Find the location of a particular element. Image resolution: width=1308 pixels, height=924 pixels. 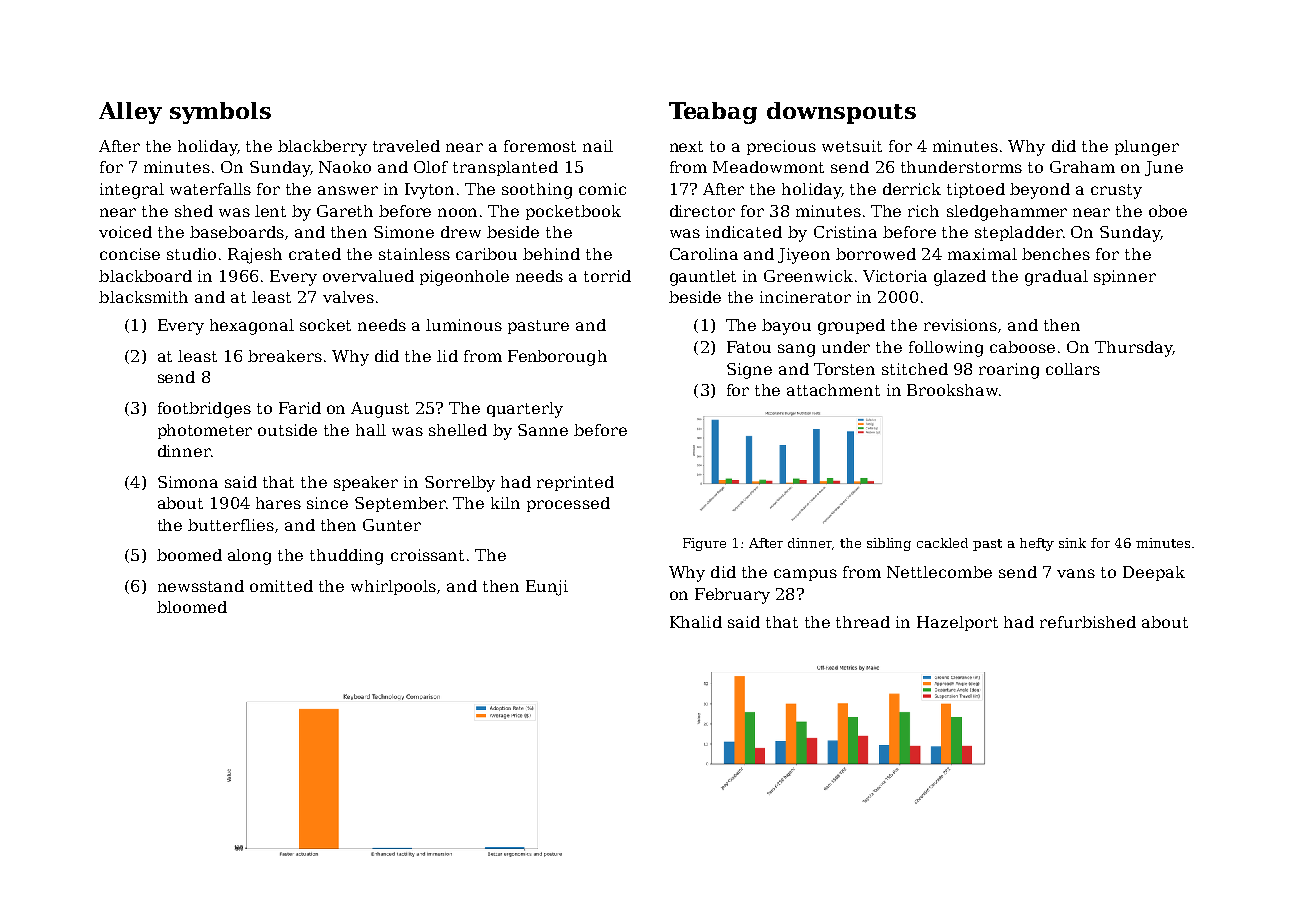

since is located at coordinates (327, 503).
